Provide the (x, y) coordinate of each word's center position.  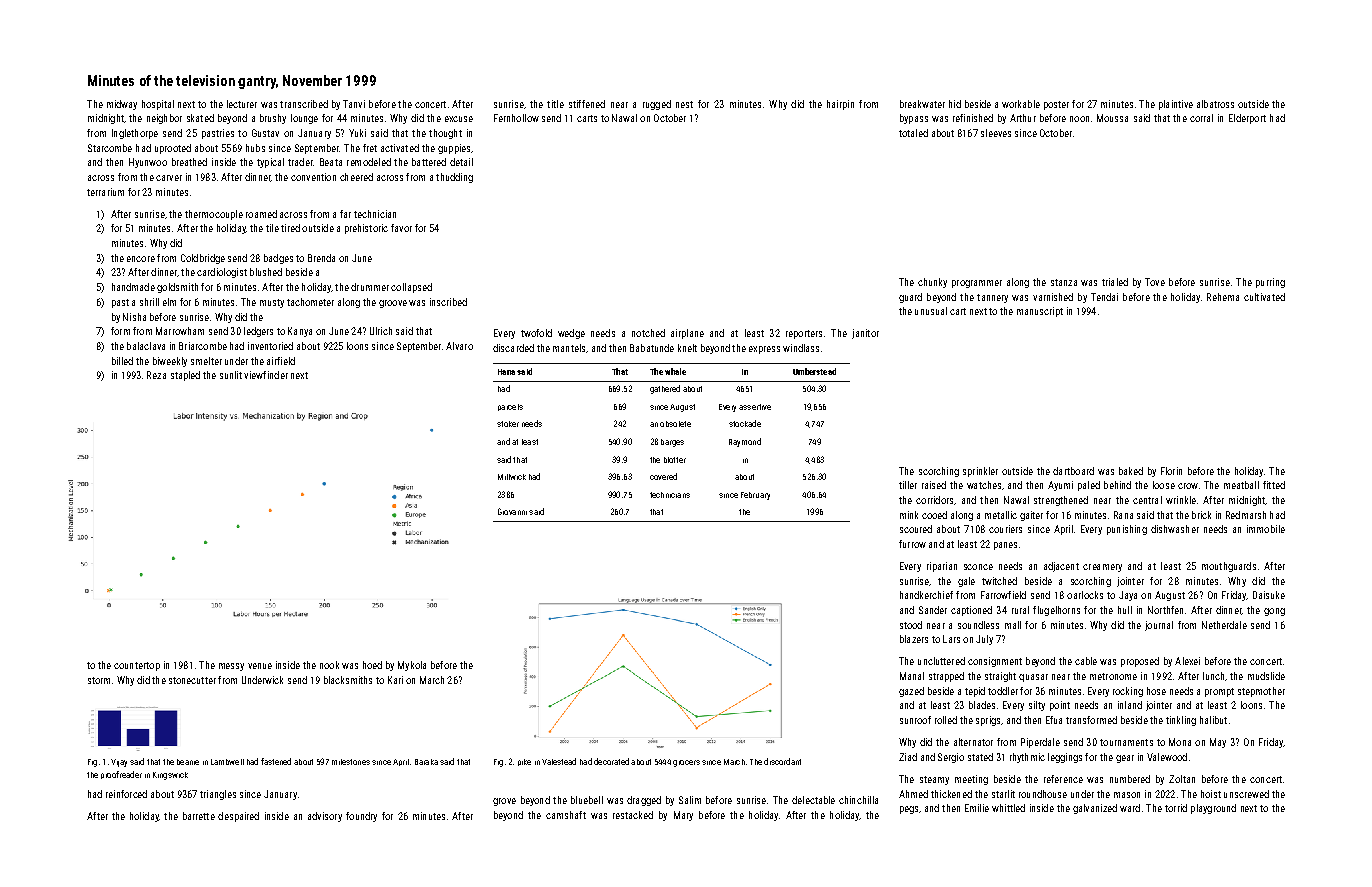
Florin (1171, 471)
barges (672, 443)
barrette (199, 816)
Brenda (321, 258)
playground (1213, 809)
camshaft (566, 815)
